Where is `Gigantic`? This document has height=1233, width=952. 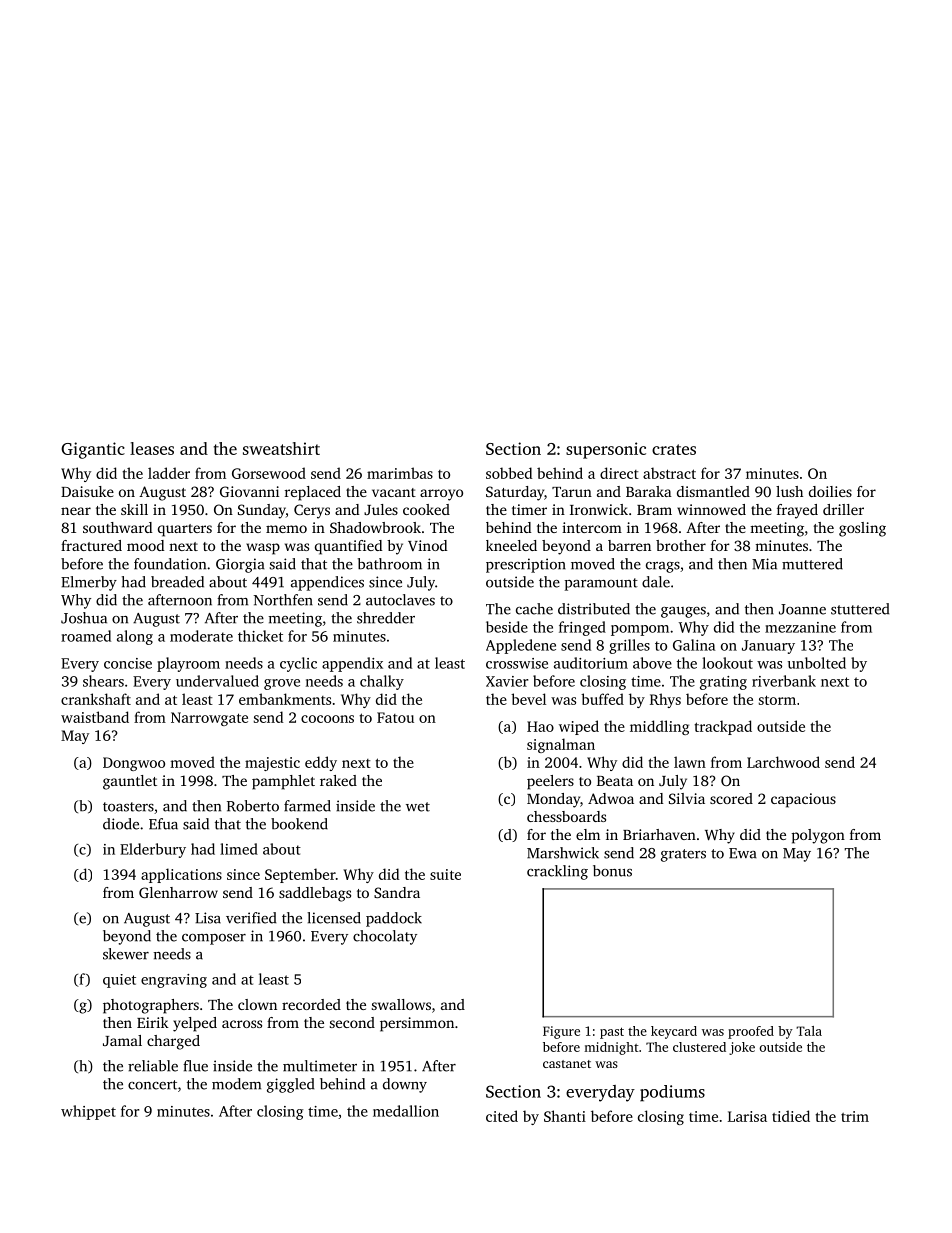 Gigantic is located at coordinates (93, 450).
